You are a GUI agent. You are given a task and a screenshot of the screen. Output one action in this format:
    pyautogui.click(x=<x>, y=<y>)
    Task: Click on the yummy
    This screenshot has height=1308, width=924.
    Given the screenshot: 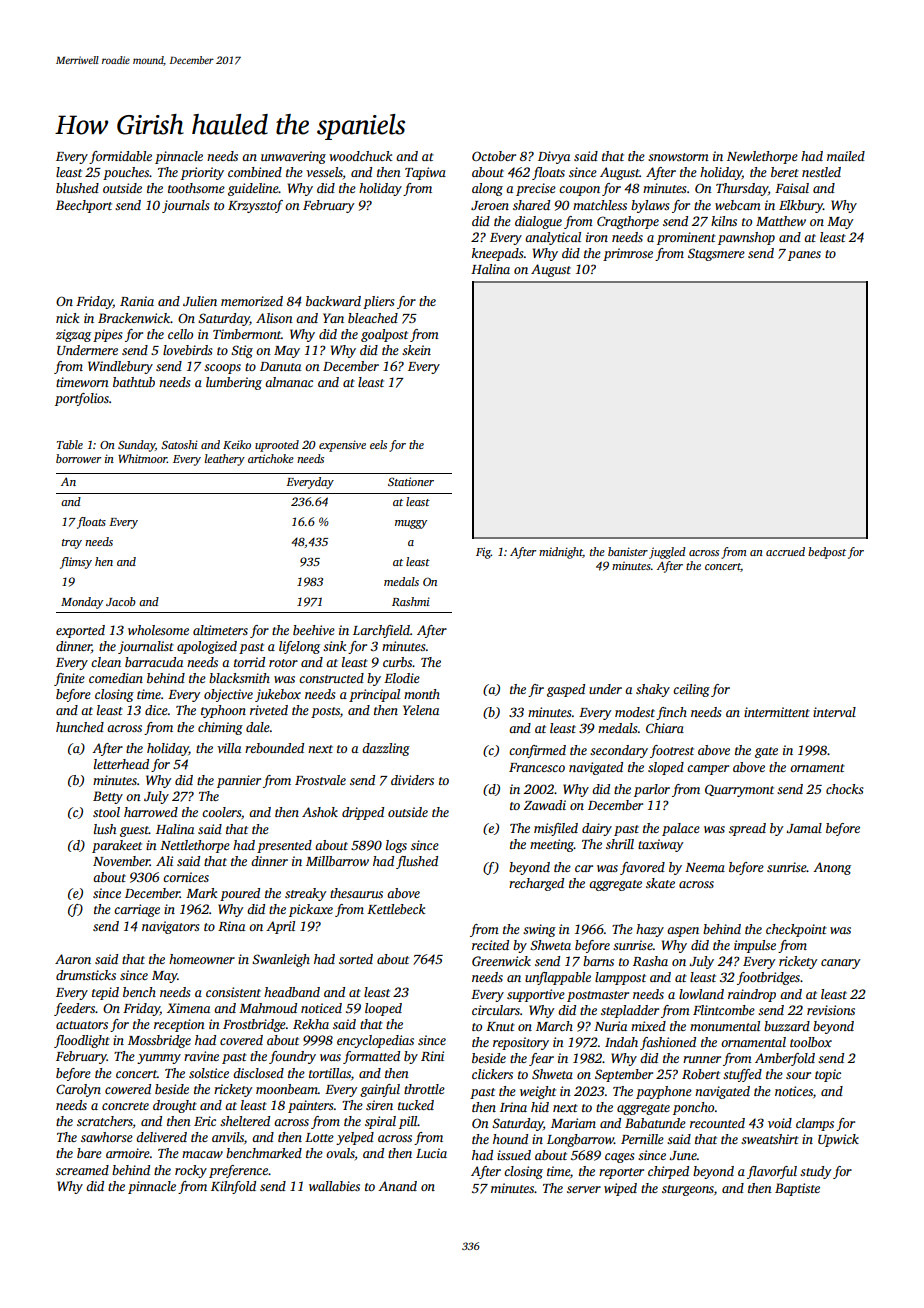 What is the action you would take?
    pyautogui.click(x=159, y=1059)
